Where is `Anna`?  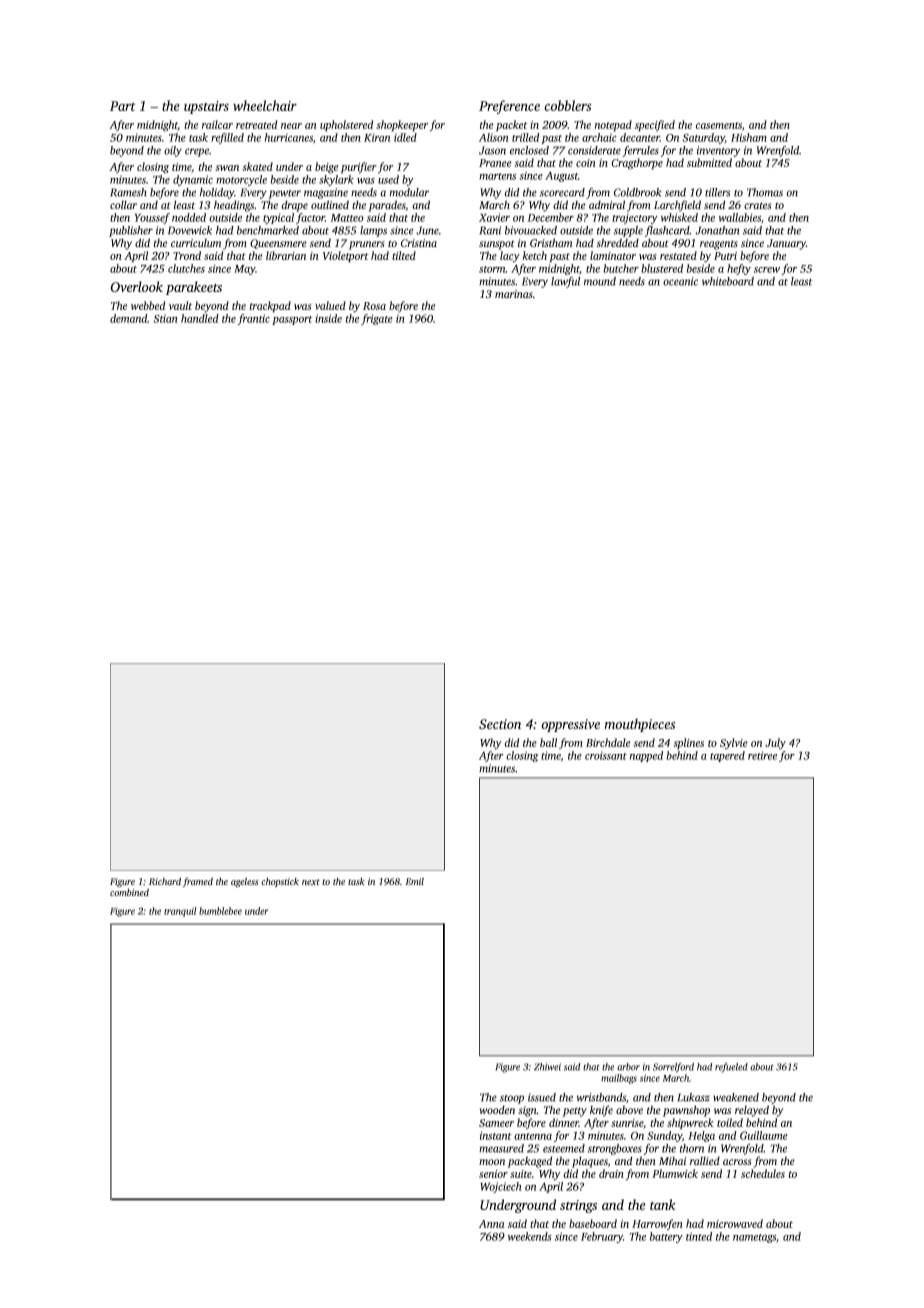
Anna is located at coordinates (492, 1224).
